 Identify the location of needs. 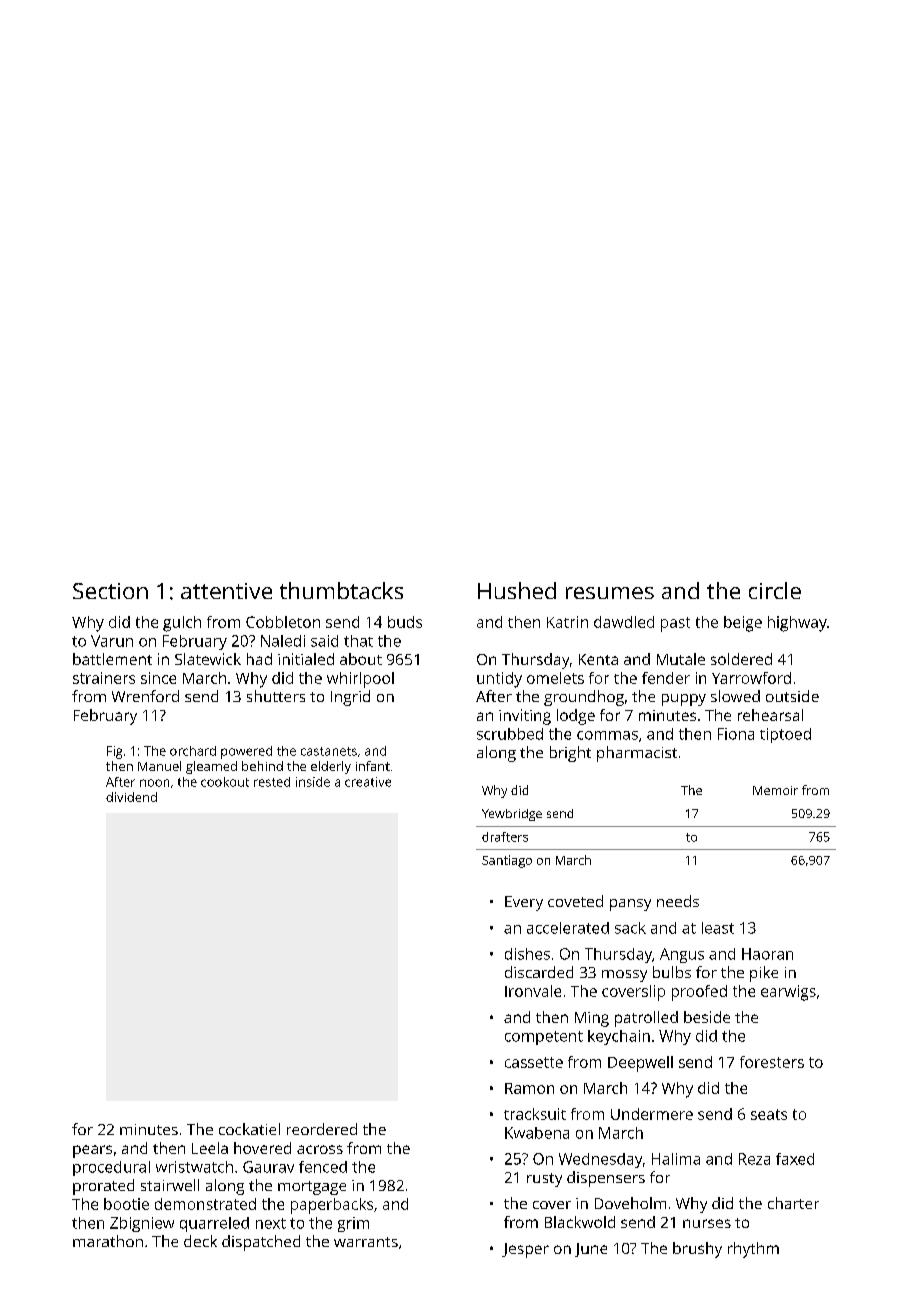
(678, 901).
